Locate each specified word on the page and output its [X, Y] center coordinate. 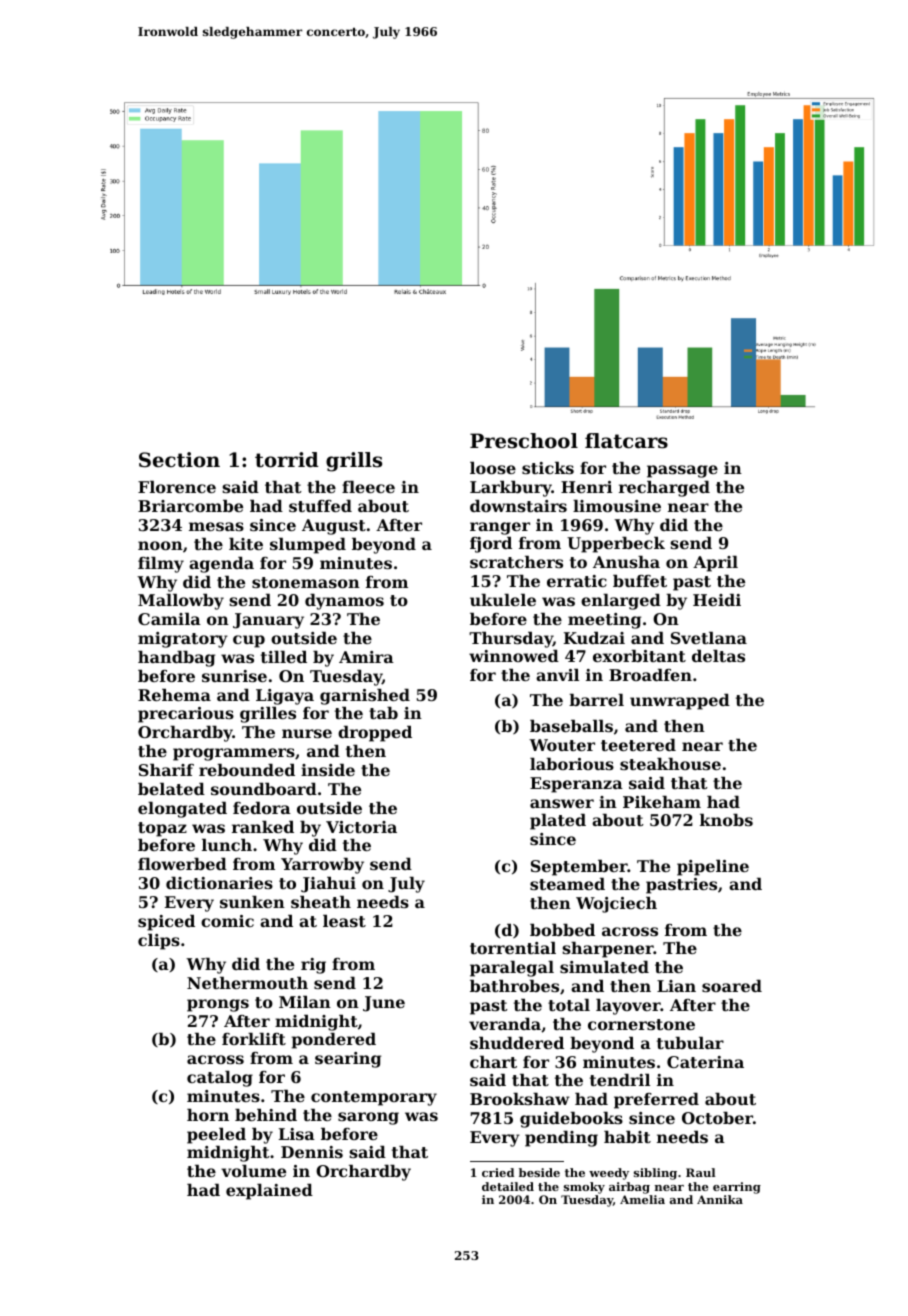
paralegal [512, 969]
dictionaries [219, 883]
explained [269, 1192]
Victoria [361, 827]
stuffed [320, 506]
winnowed [514, 656]
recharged [664, 489]
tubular [690, 1043]
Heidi [717, 600]
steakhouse [670, 764]
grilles [268, 715]
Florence [177, 487]
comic [227, 921]
